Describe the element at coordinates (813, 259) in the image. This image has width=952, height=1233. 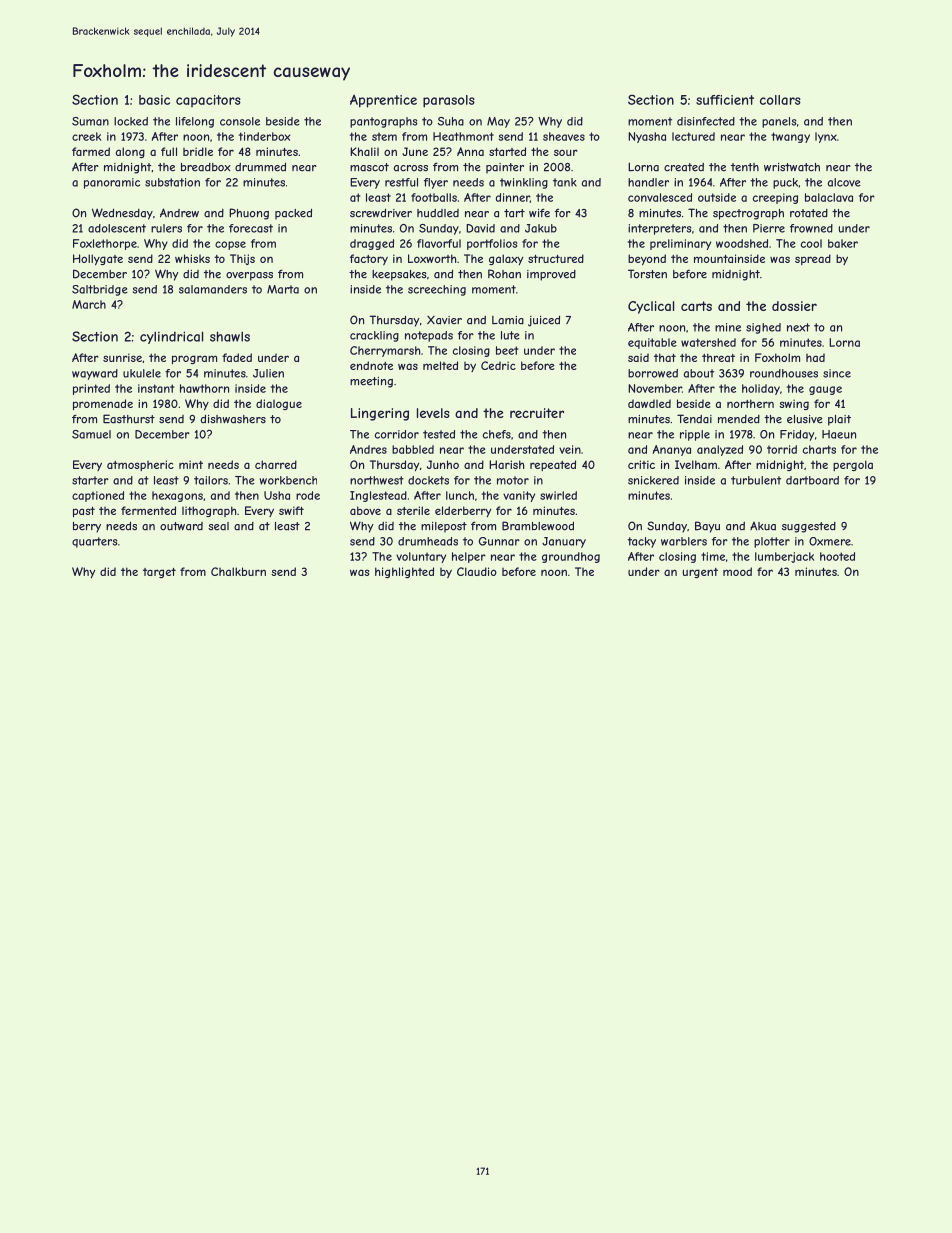
I see `spread` at that location.
